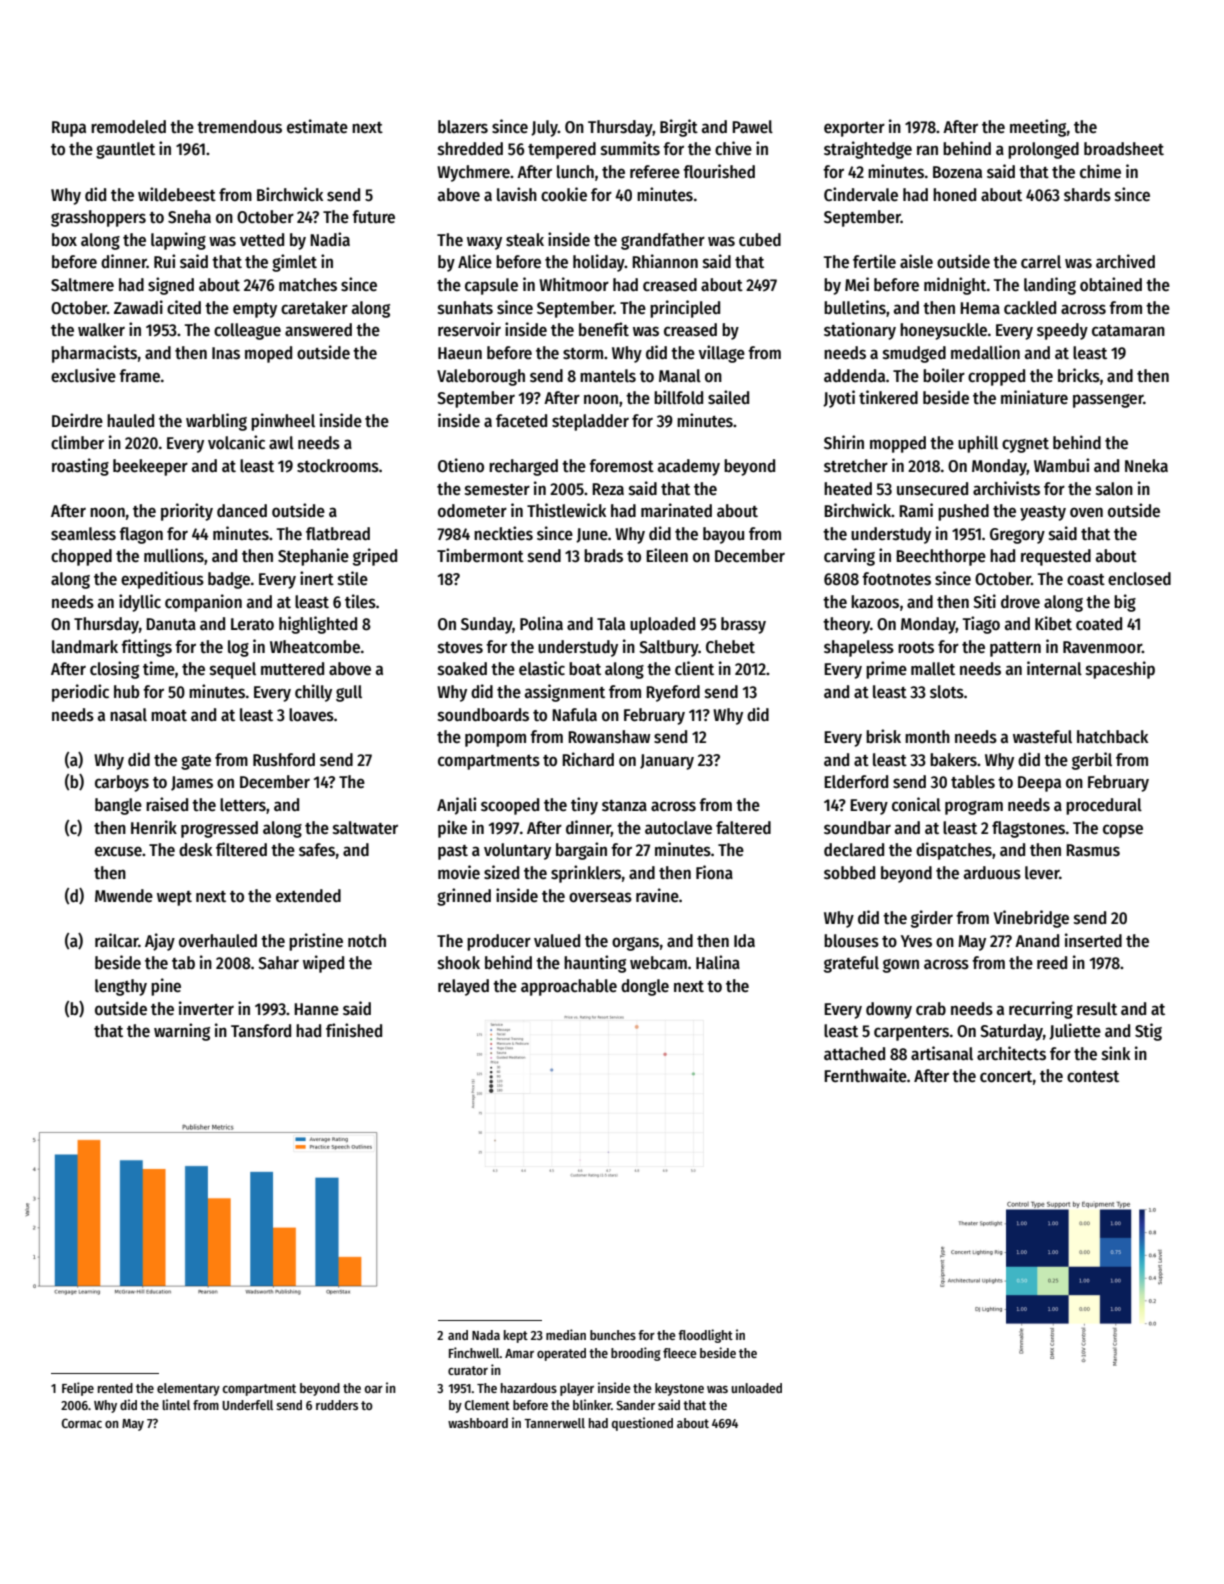  What do you see at coordinates (756, 1388) in the screenshot?
I see `unloaded` at bounding box center [756, 1388].
